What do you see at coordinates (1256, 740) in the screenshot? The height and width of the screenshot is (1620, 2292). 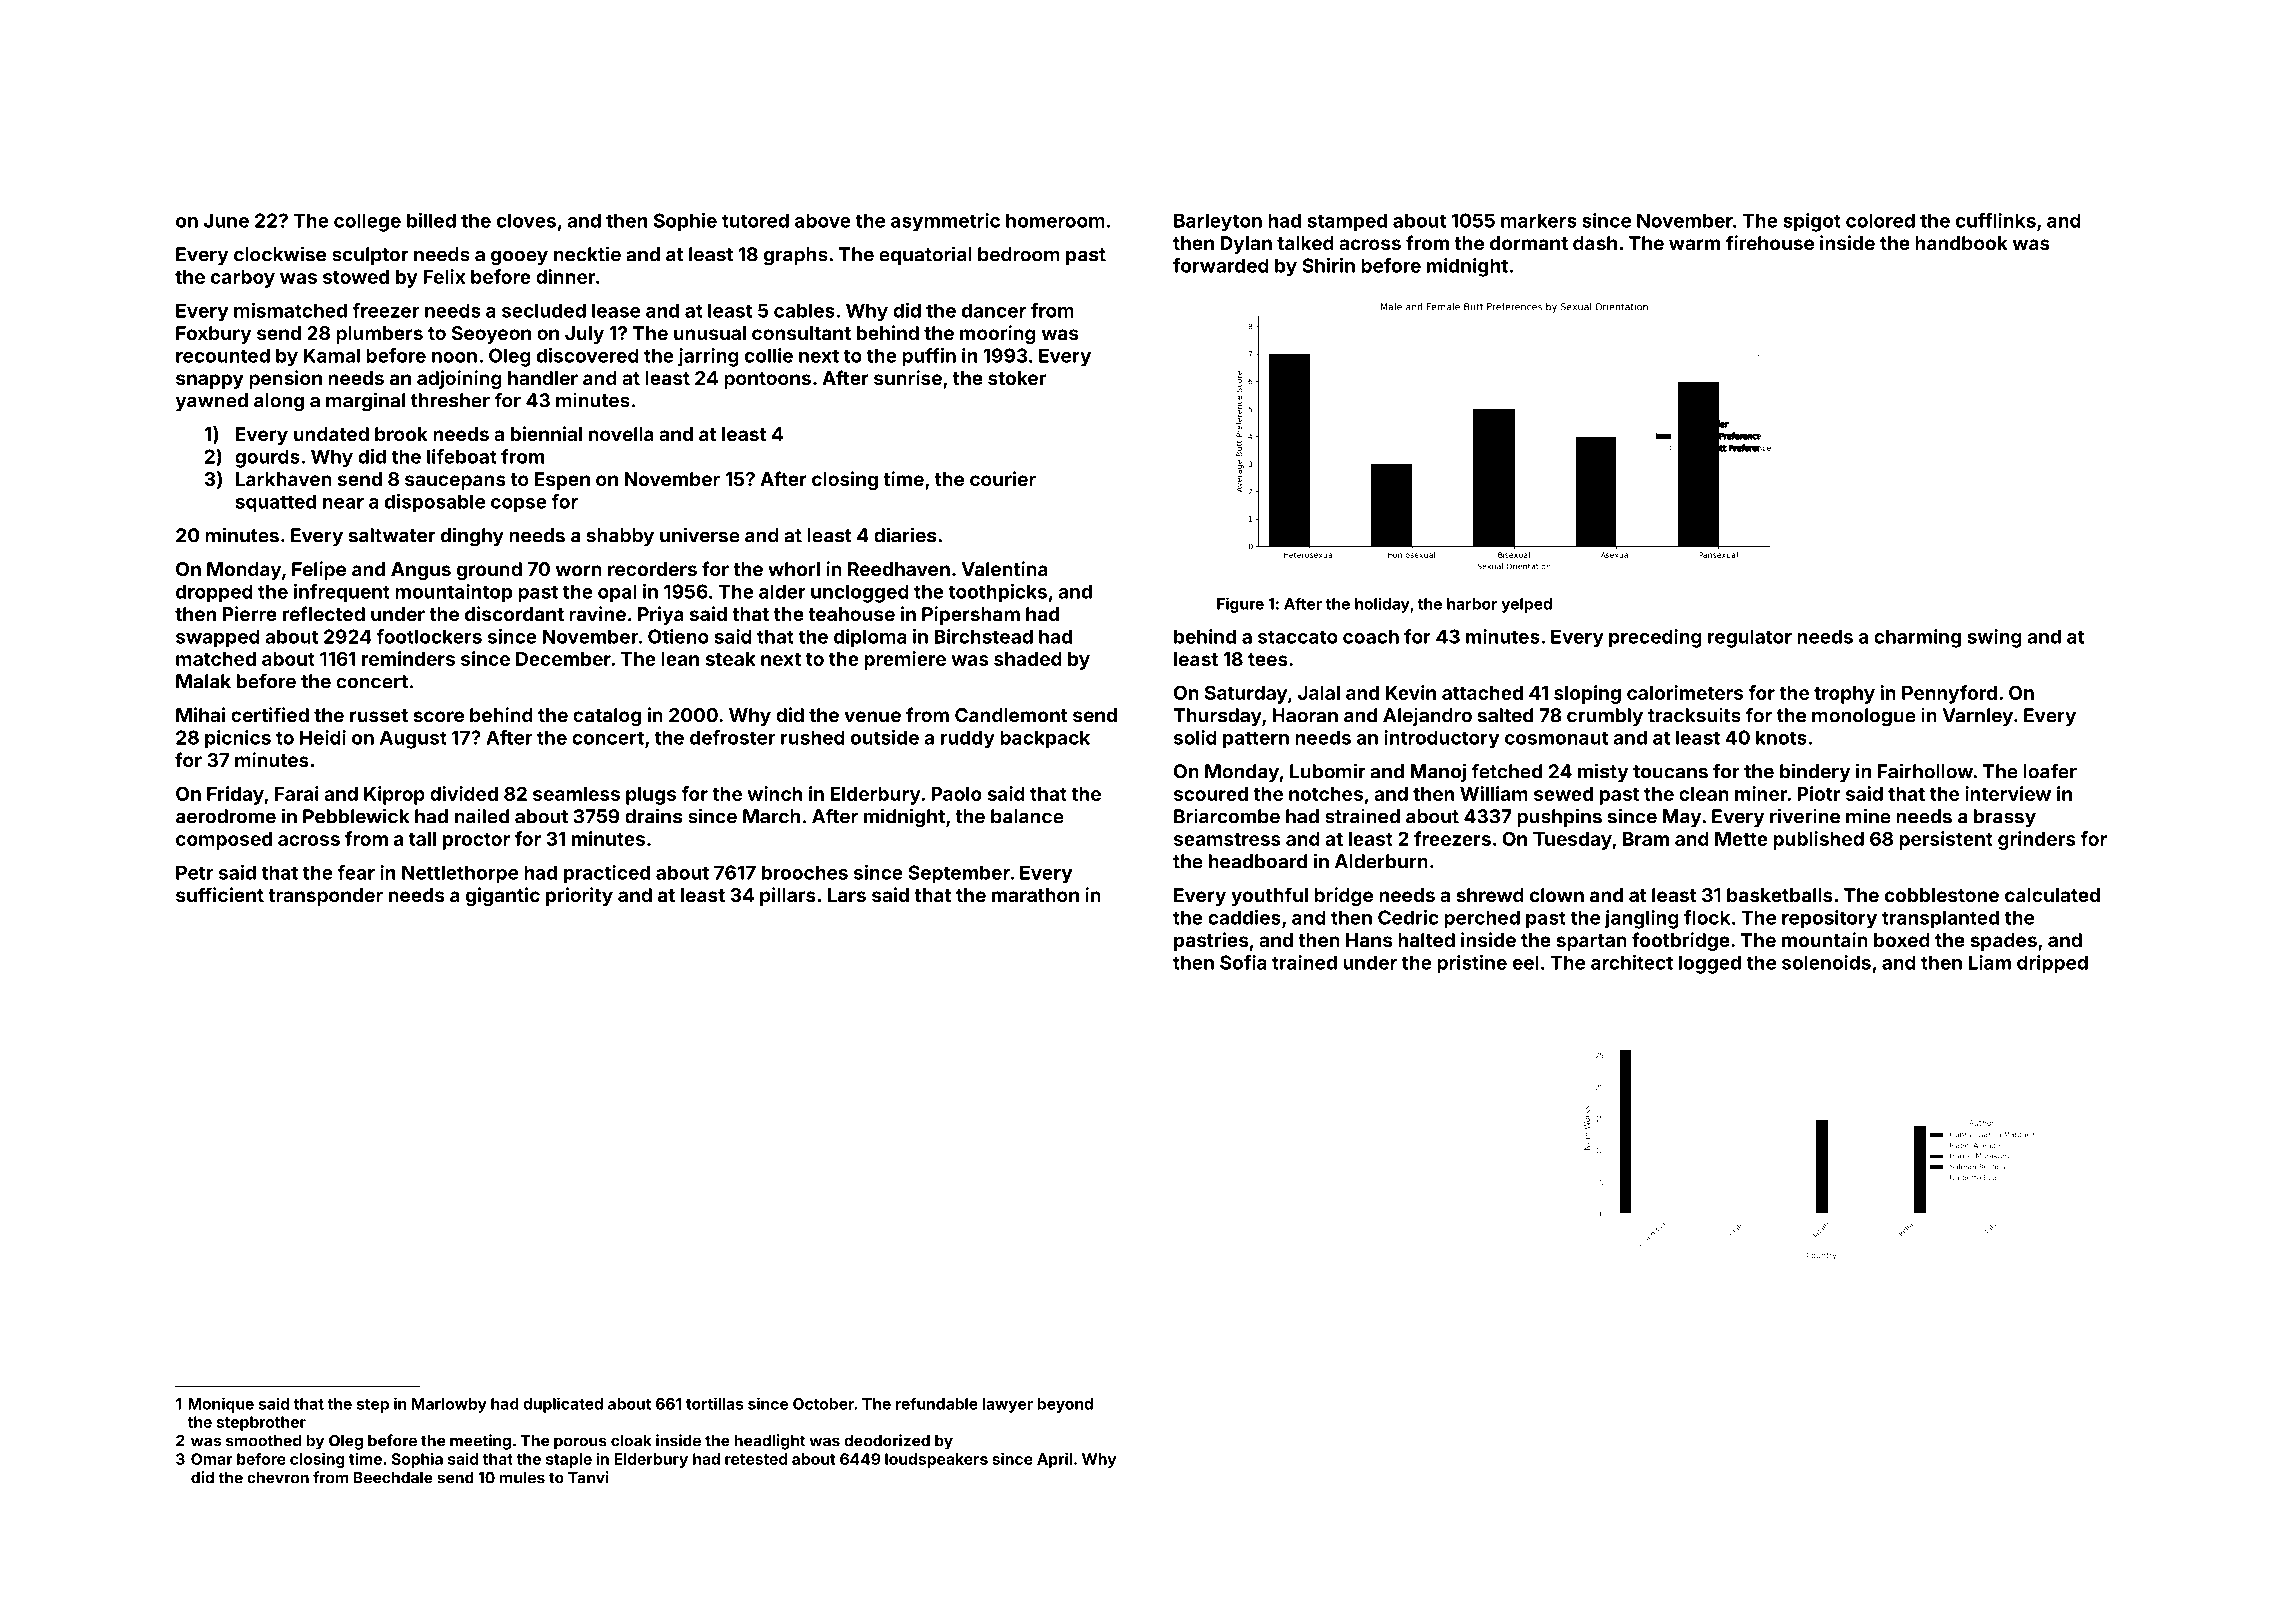 I see `pattern` at bounding box center [1256, 740].
